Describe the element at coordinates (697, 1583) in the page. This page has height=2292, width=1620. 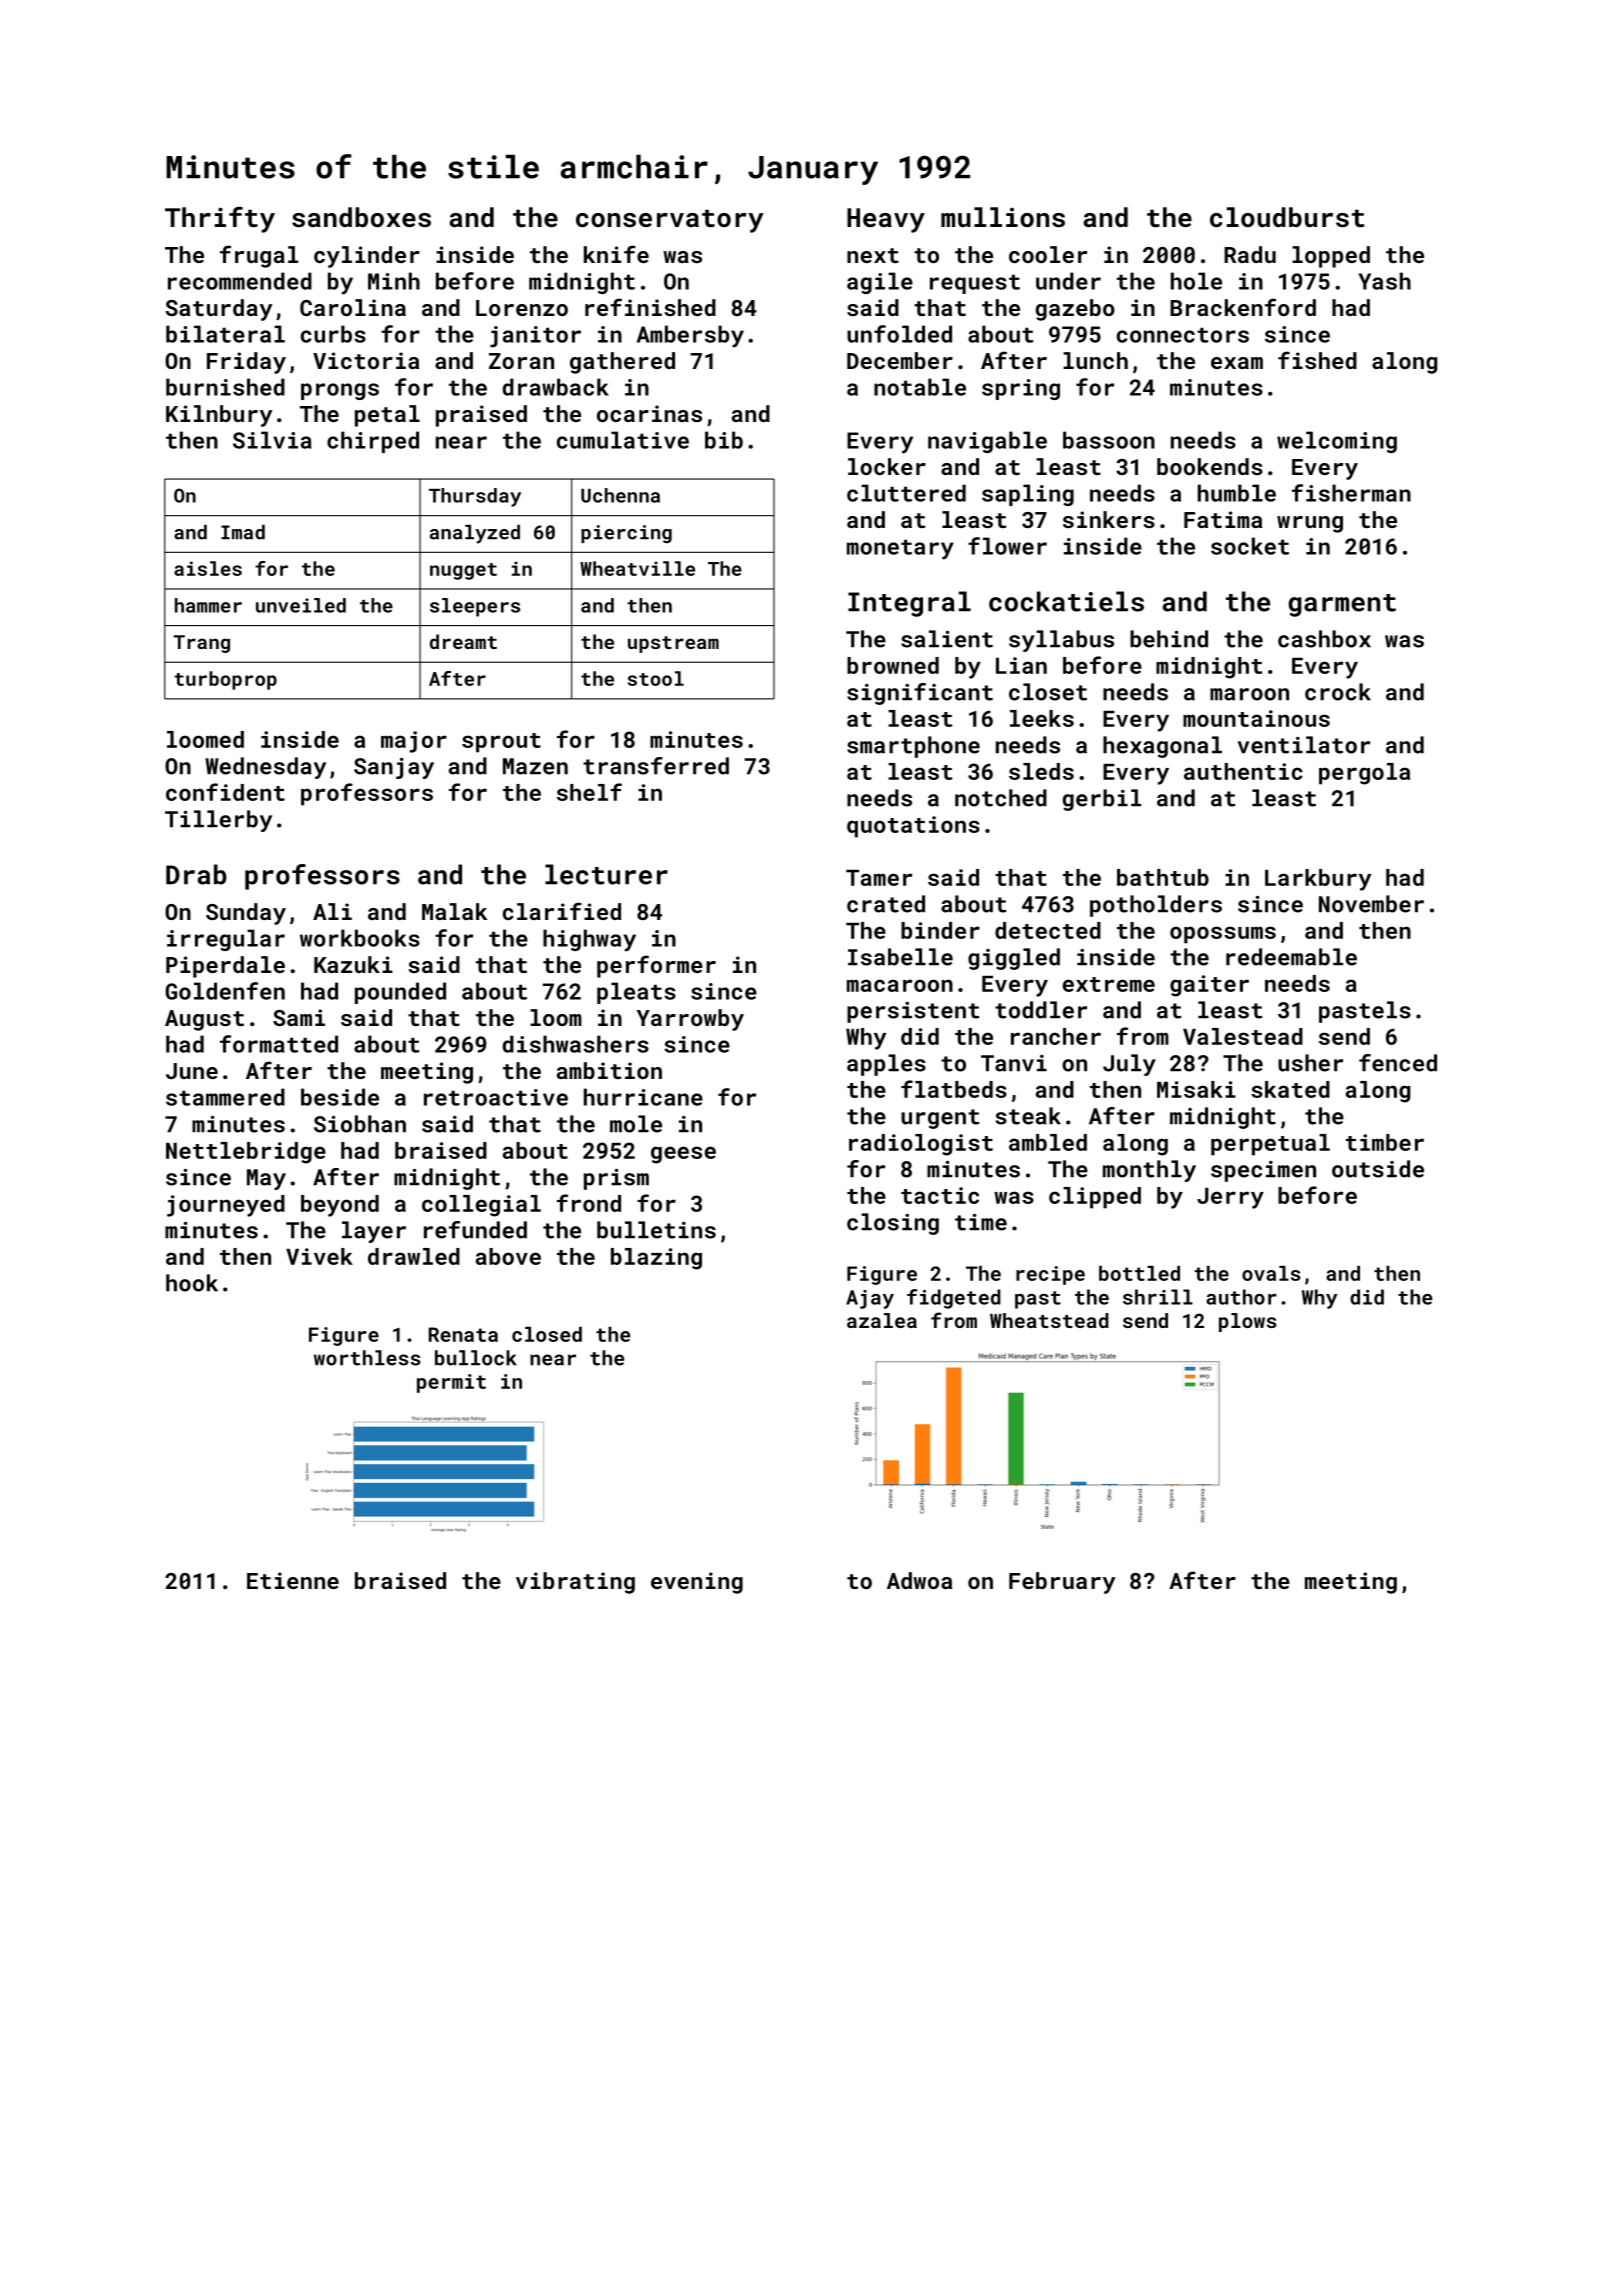
I see `evening` at that location.
